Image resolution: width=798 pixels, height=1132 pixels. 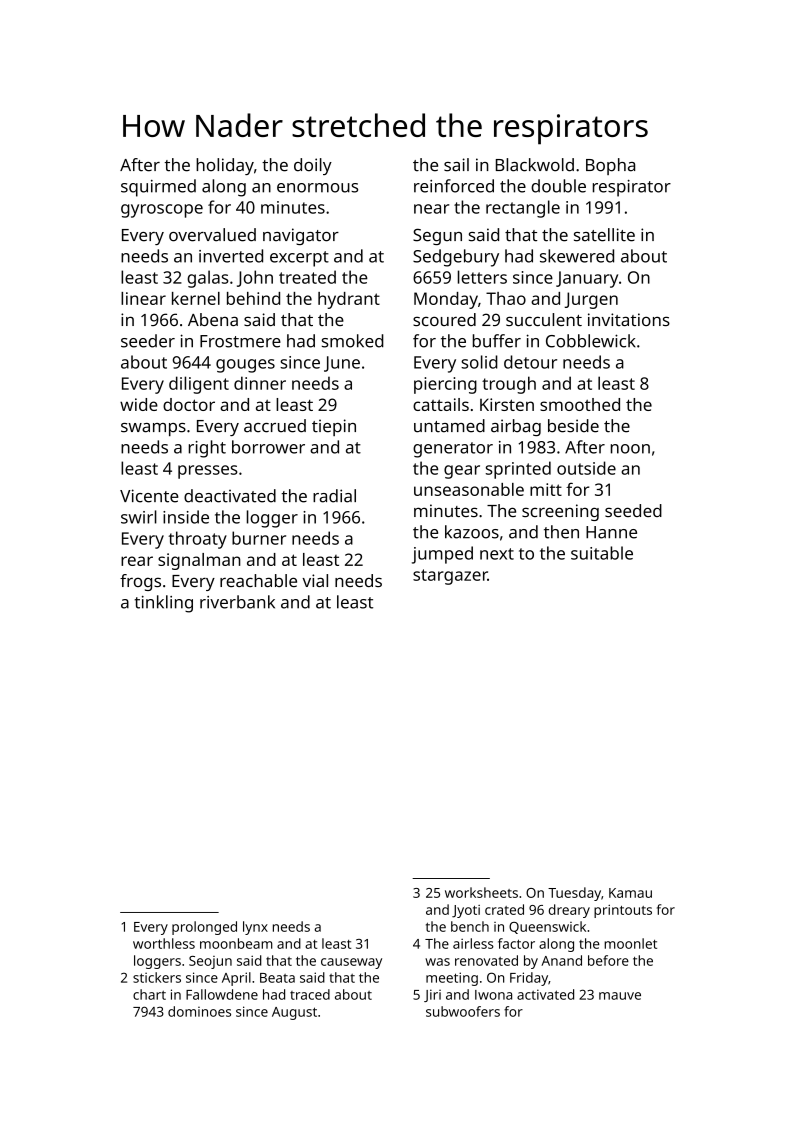 What do you see at coordinates (255, 928) in the document?
I see `lynx` at bounding box center [255, 928].
